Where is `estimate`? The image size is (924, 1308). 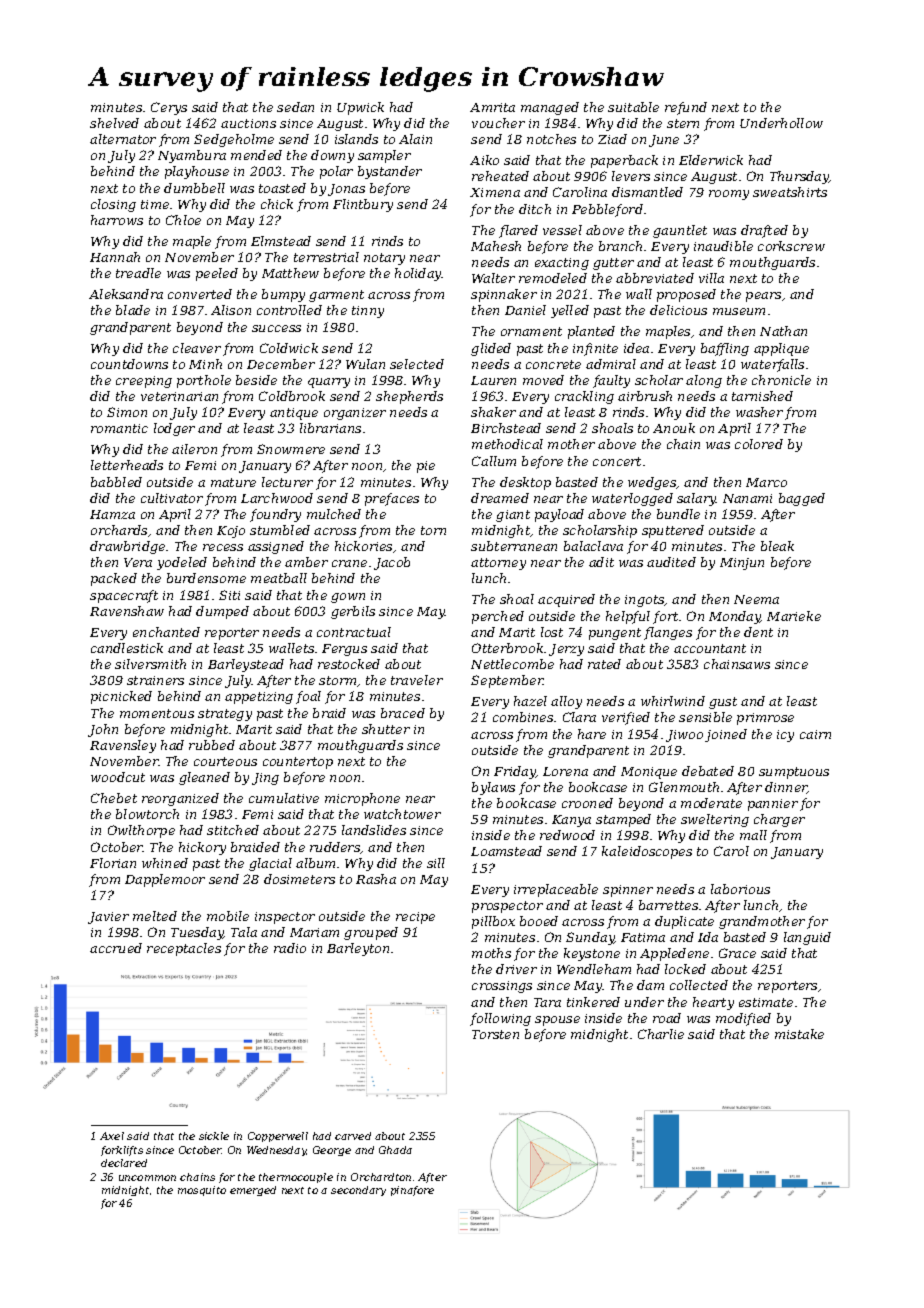
estimate is located at coordinates (766, 1002).
